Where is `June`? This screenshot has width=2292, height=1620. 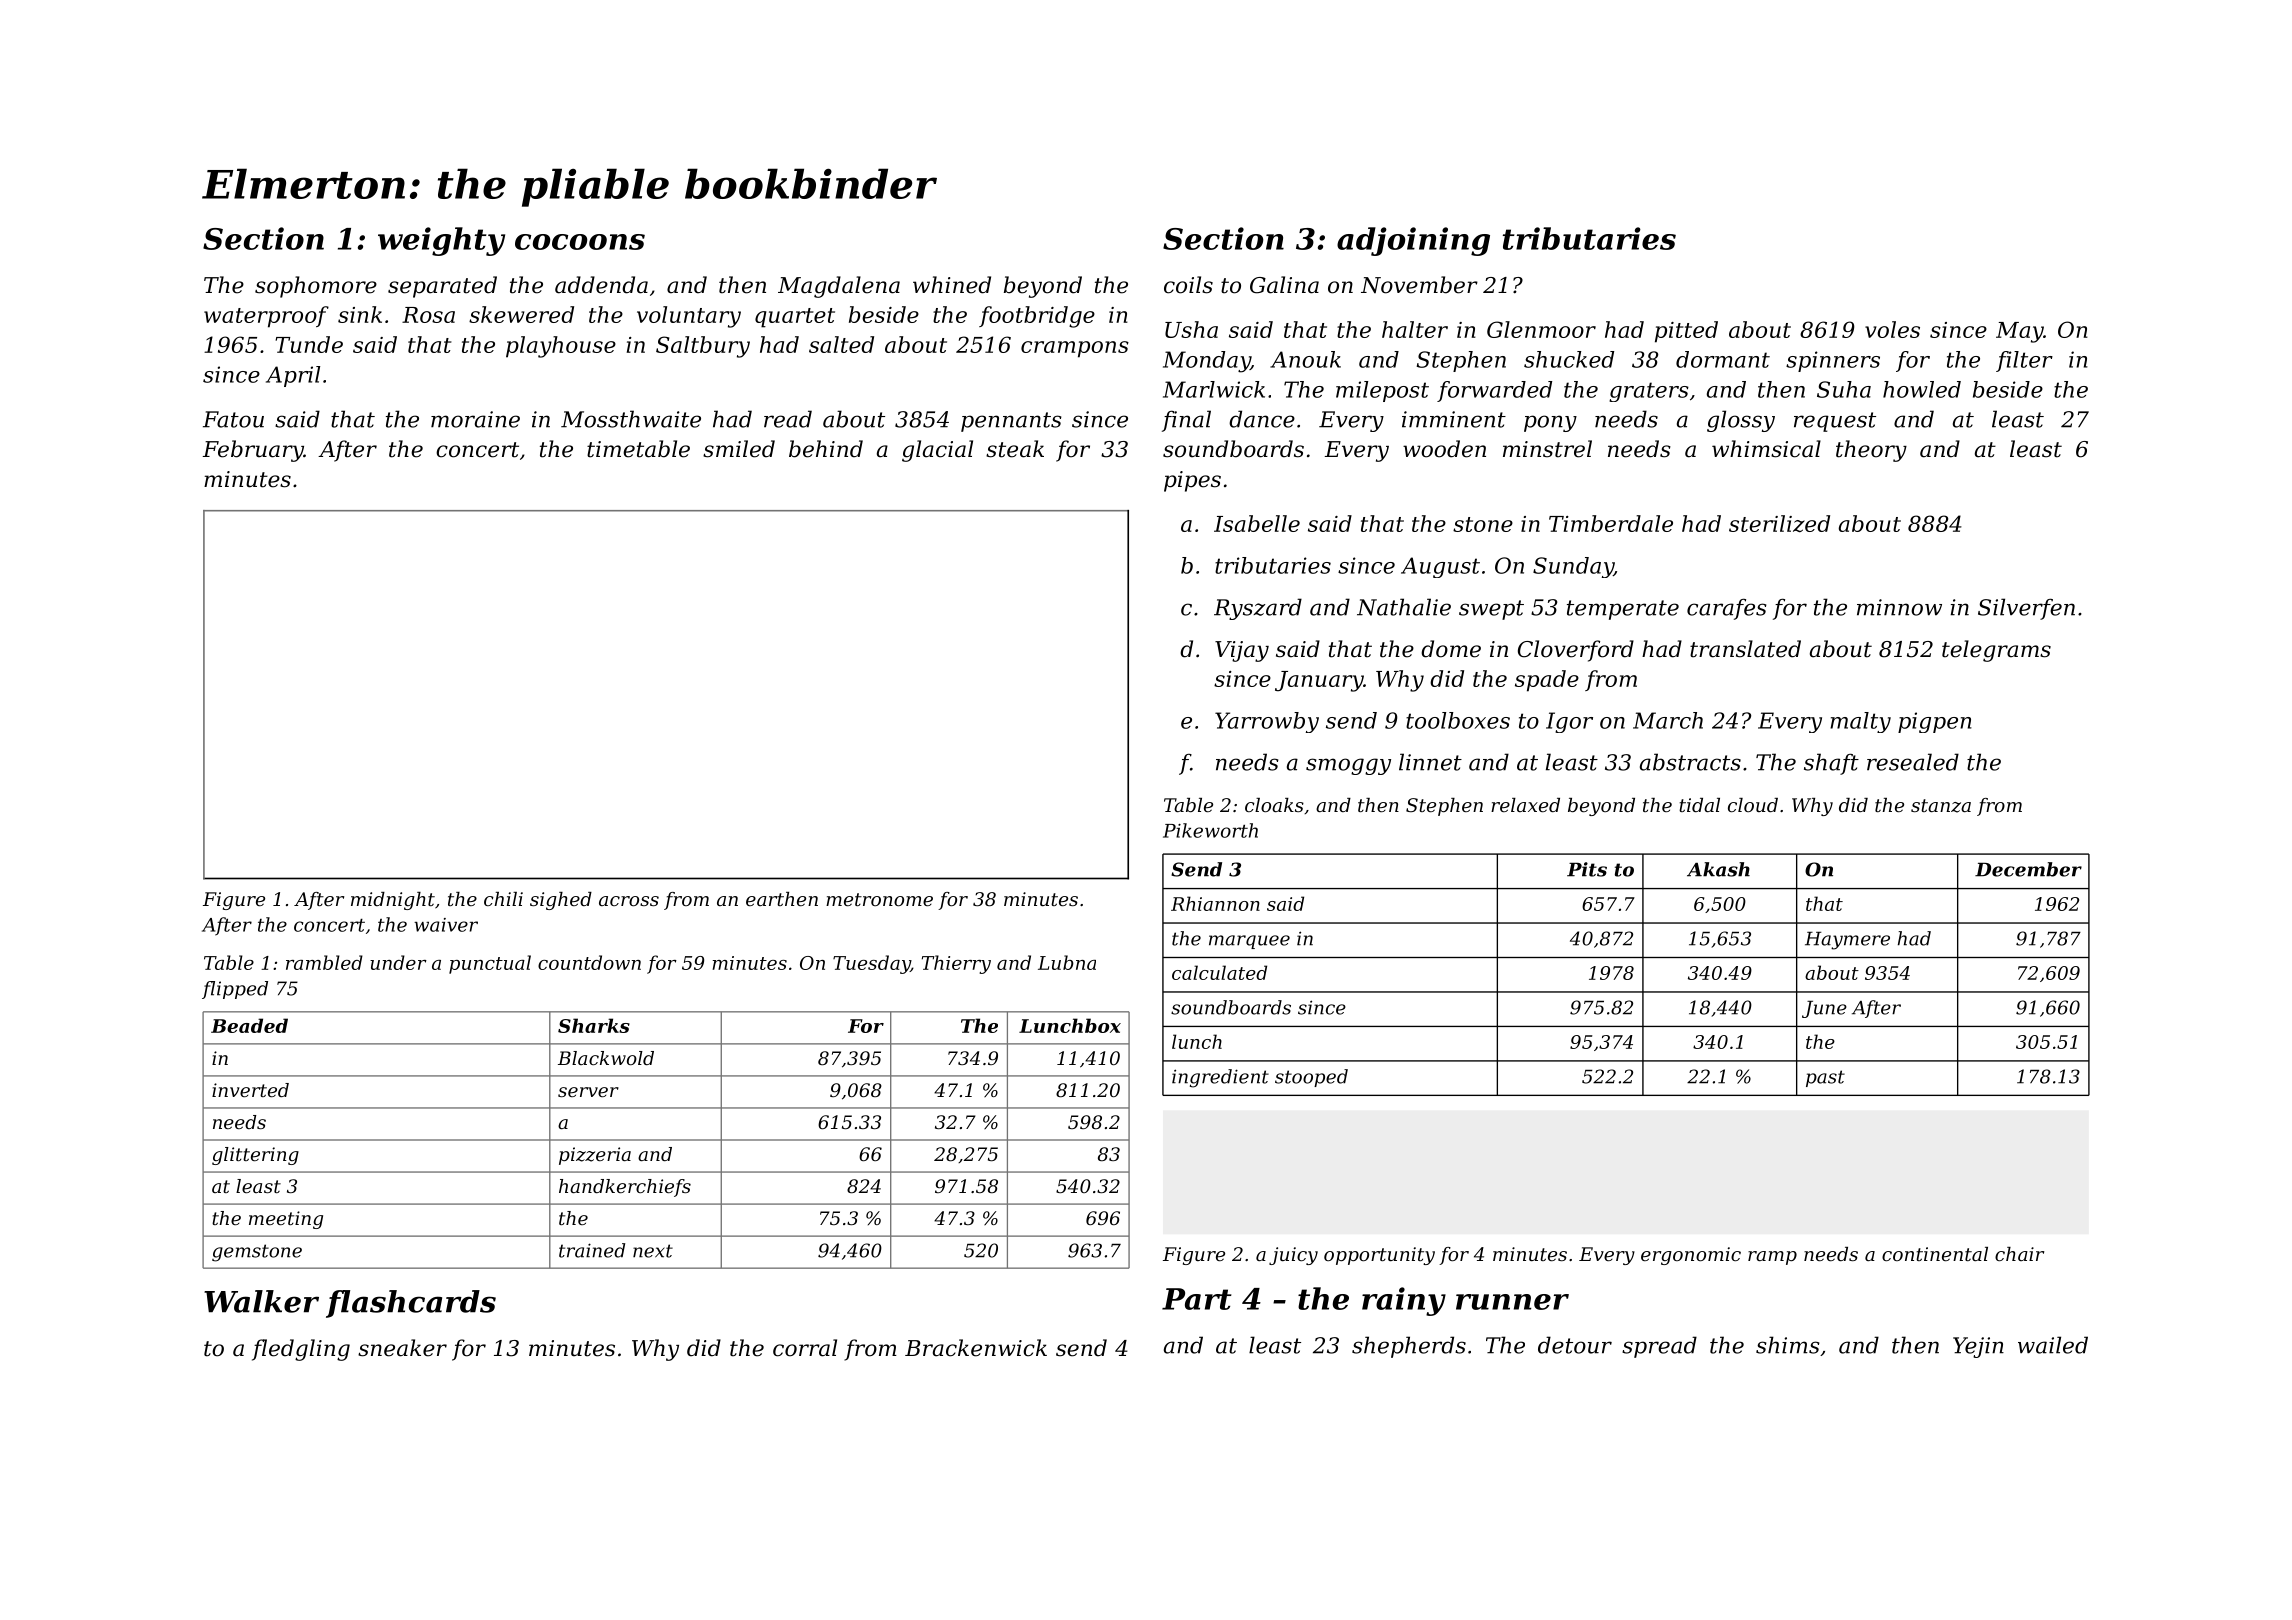
June is located at coordinates (1824, 1009).
